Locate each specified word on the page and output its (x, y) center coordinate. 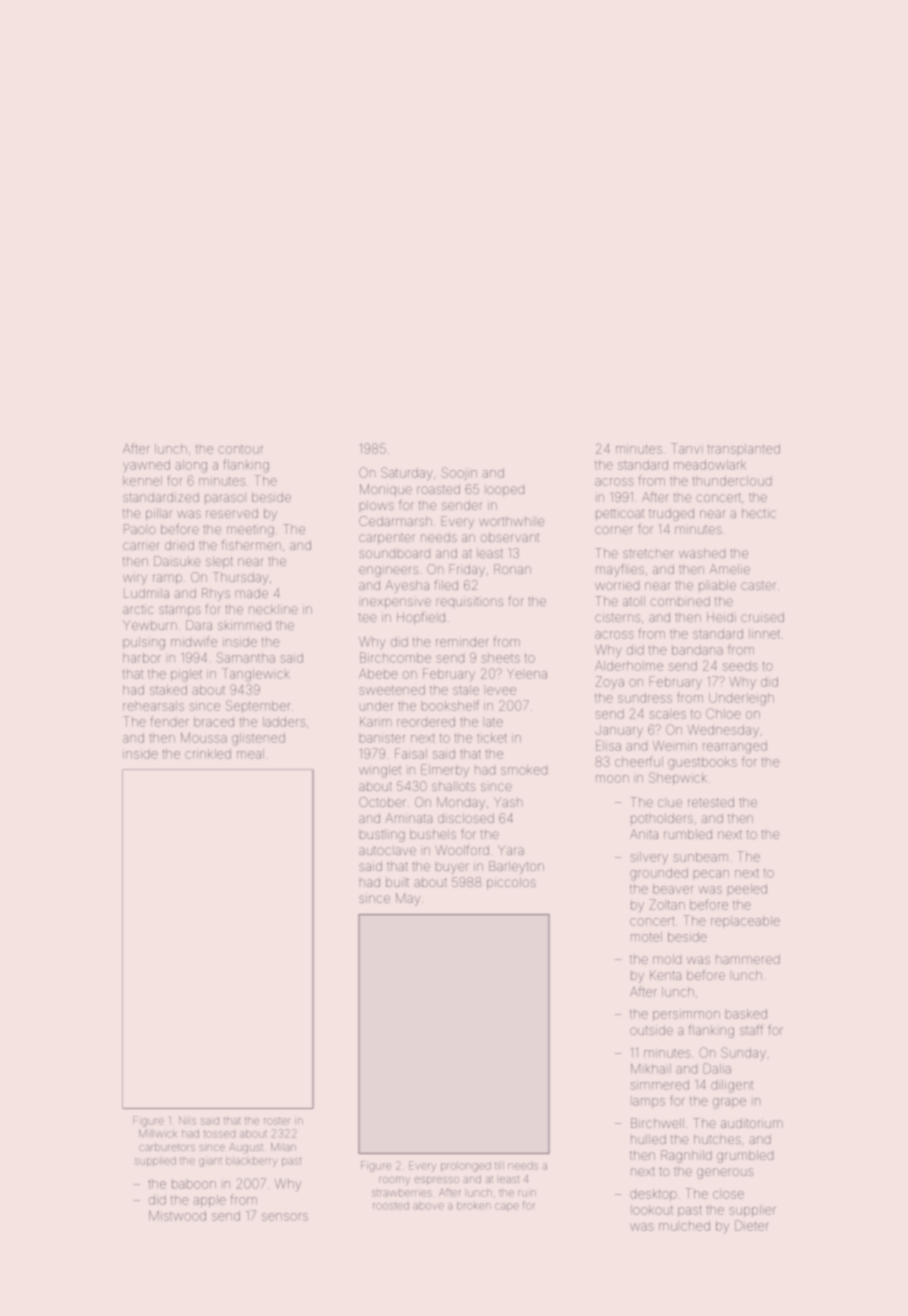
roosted (391, 1206)
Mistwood (177, 1216)
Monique (386, 490)
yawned (146, 466)
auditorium (752, 1123)
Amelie (730, 569)
